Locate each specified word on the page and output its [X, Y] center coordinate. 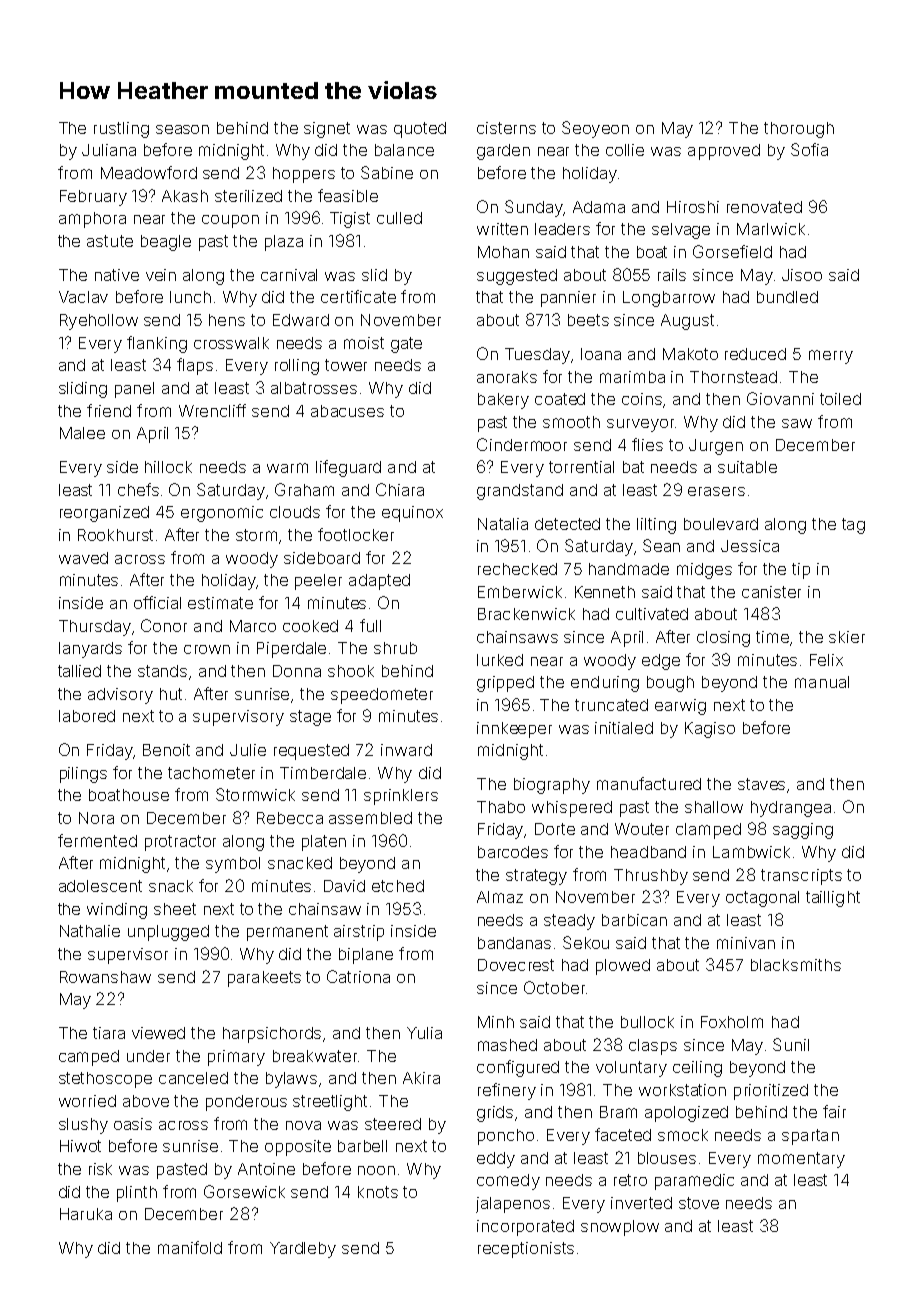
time [773, 638]
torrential [581, 467]
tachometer [211, 773]
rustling [121, 130]
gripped [505, 684]
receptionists [526, 1250]
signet [327, 130]
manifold [190, 1247]
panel [134, 390]
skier [847, 637]
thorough [799, 130]
